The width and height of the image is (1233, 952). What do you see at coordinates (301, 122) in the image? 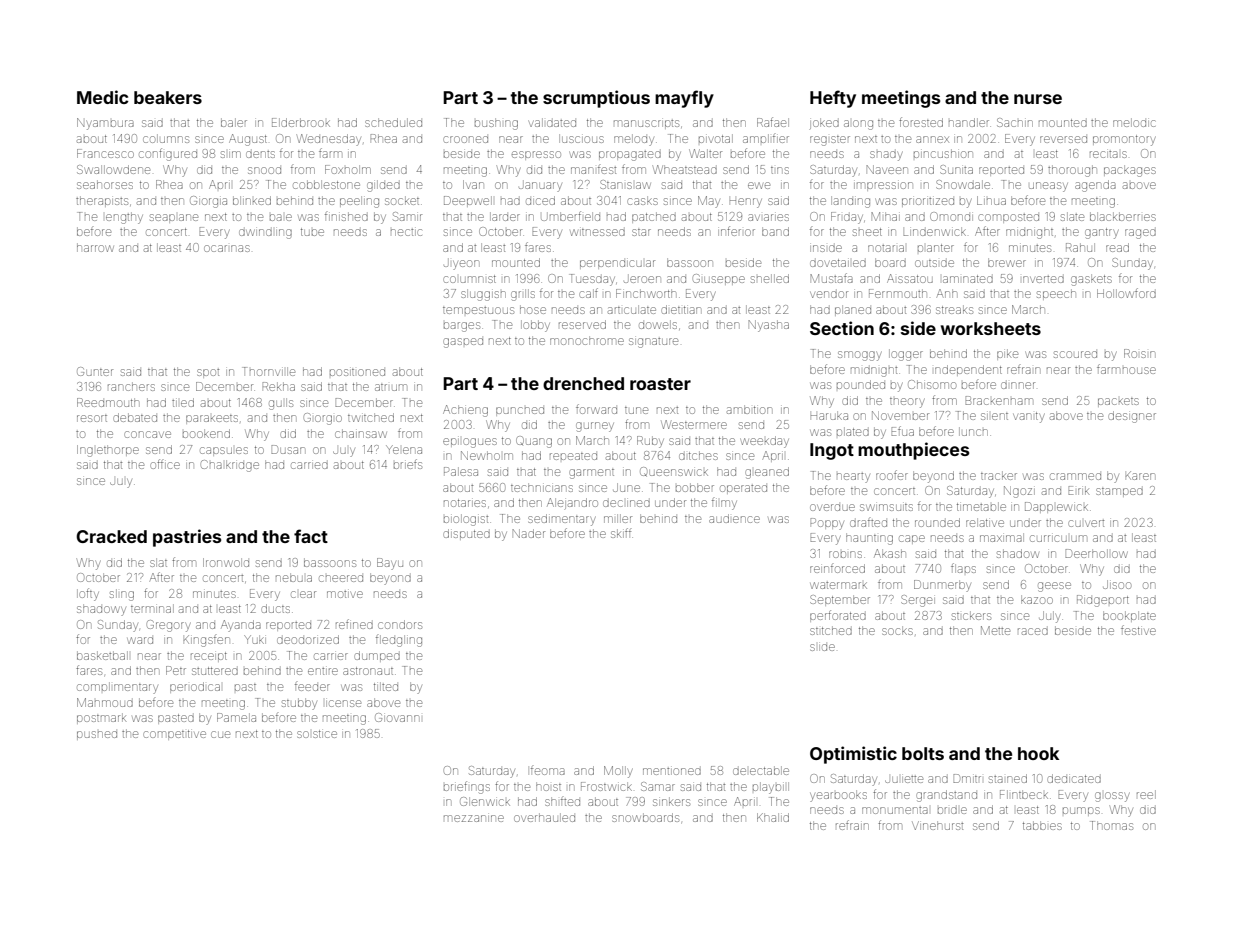
I see `Elderbrook` at bounding box center [301, 122].
